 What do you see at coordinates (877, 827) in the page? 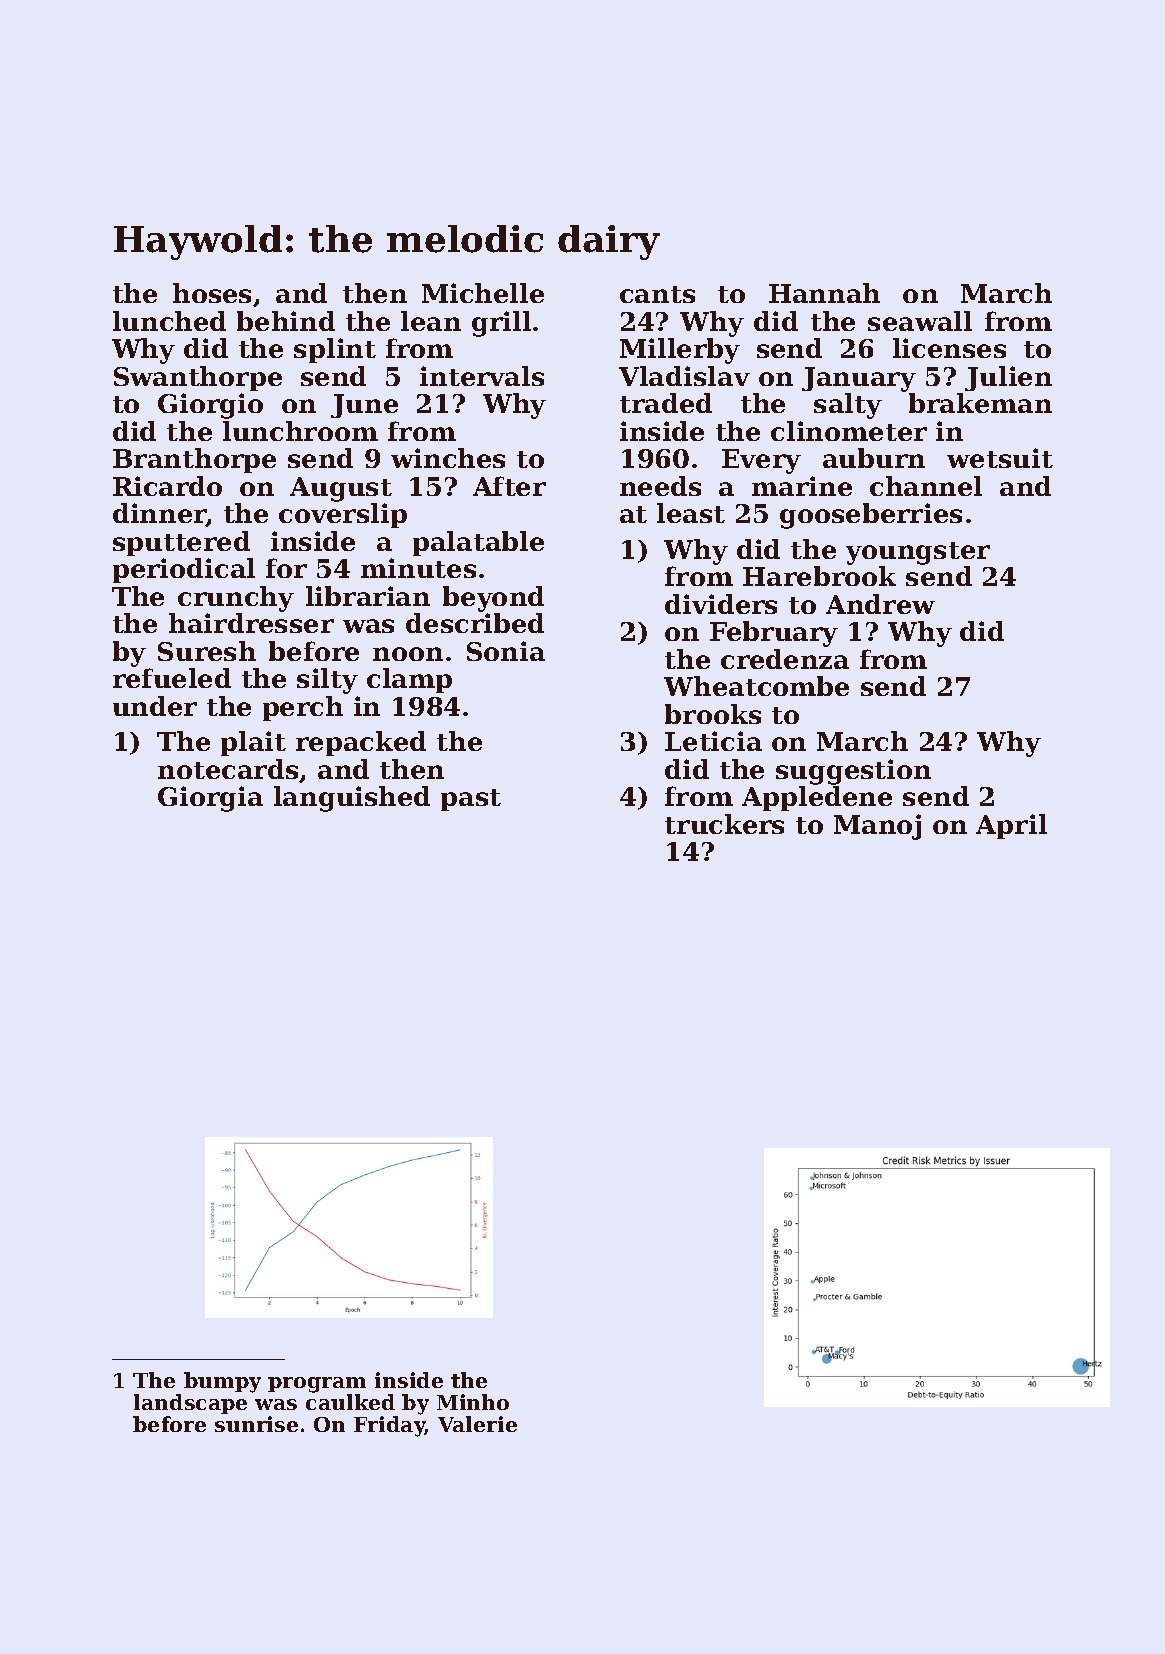
I see `Manoj` at bounding box center [877, 827].
